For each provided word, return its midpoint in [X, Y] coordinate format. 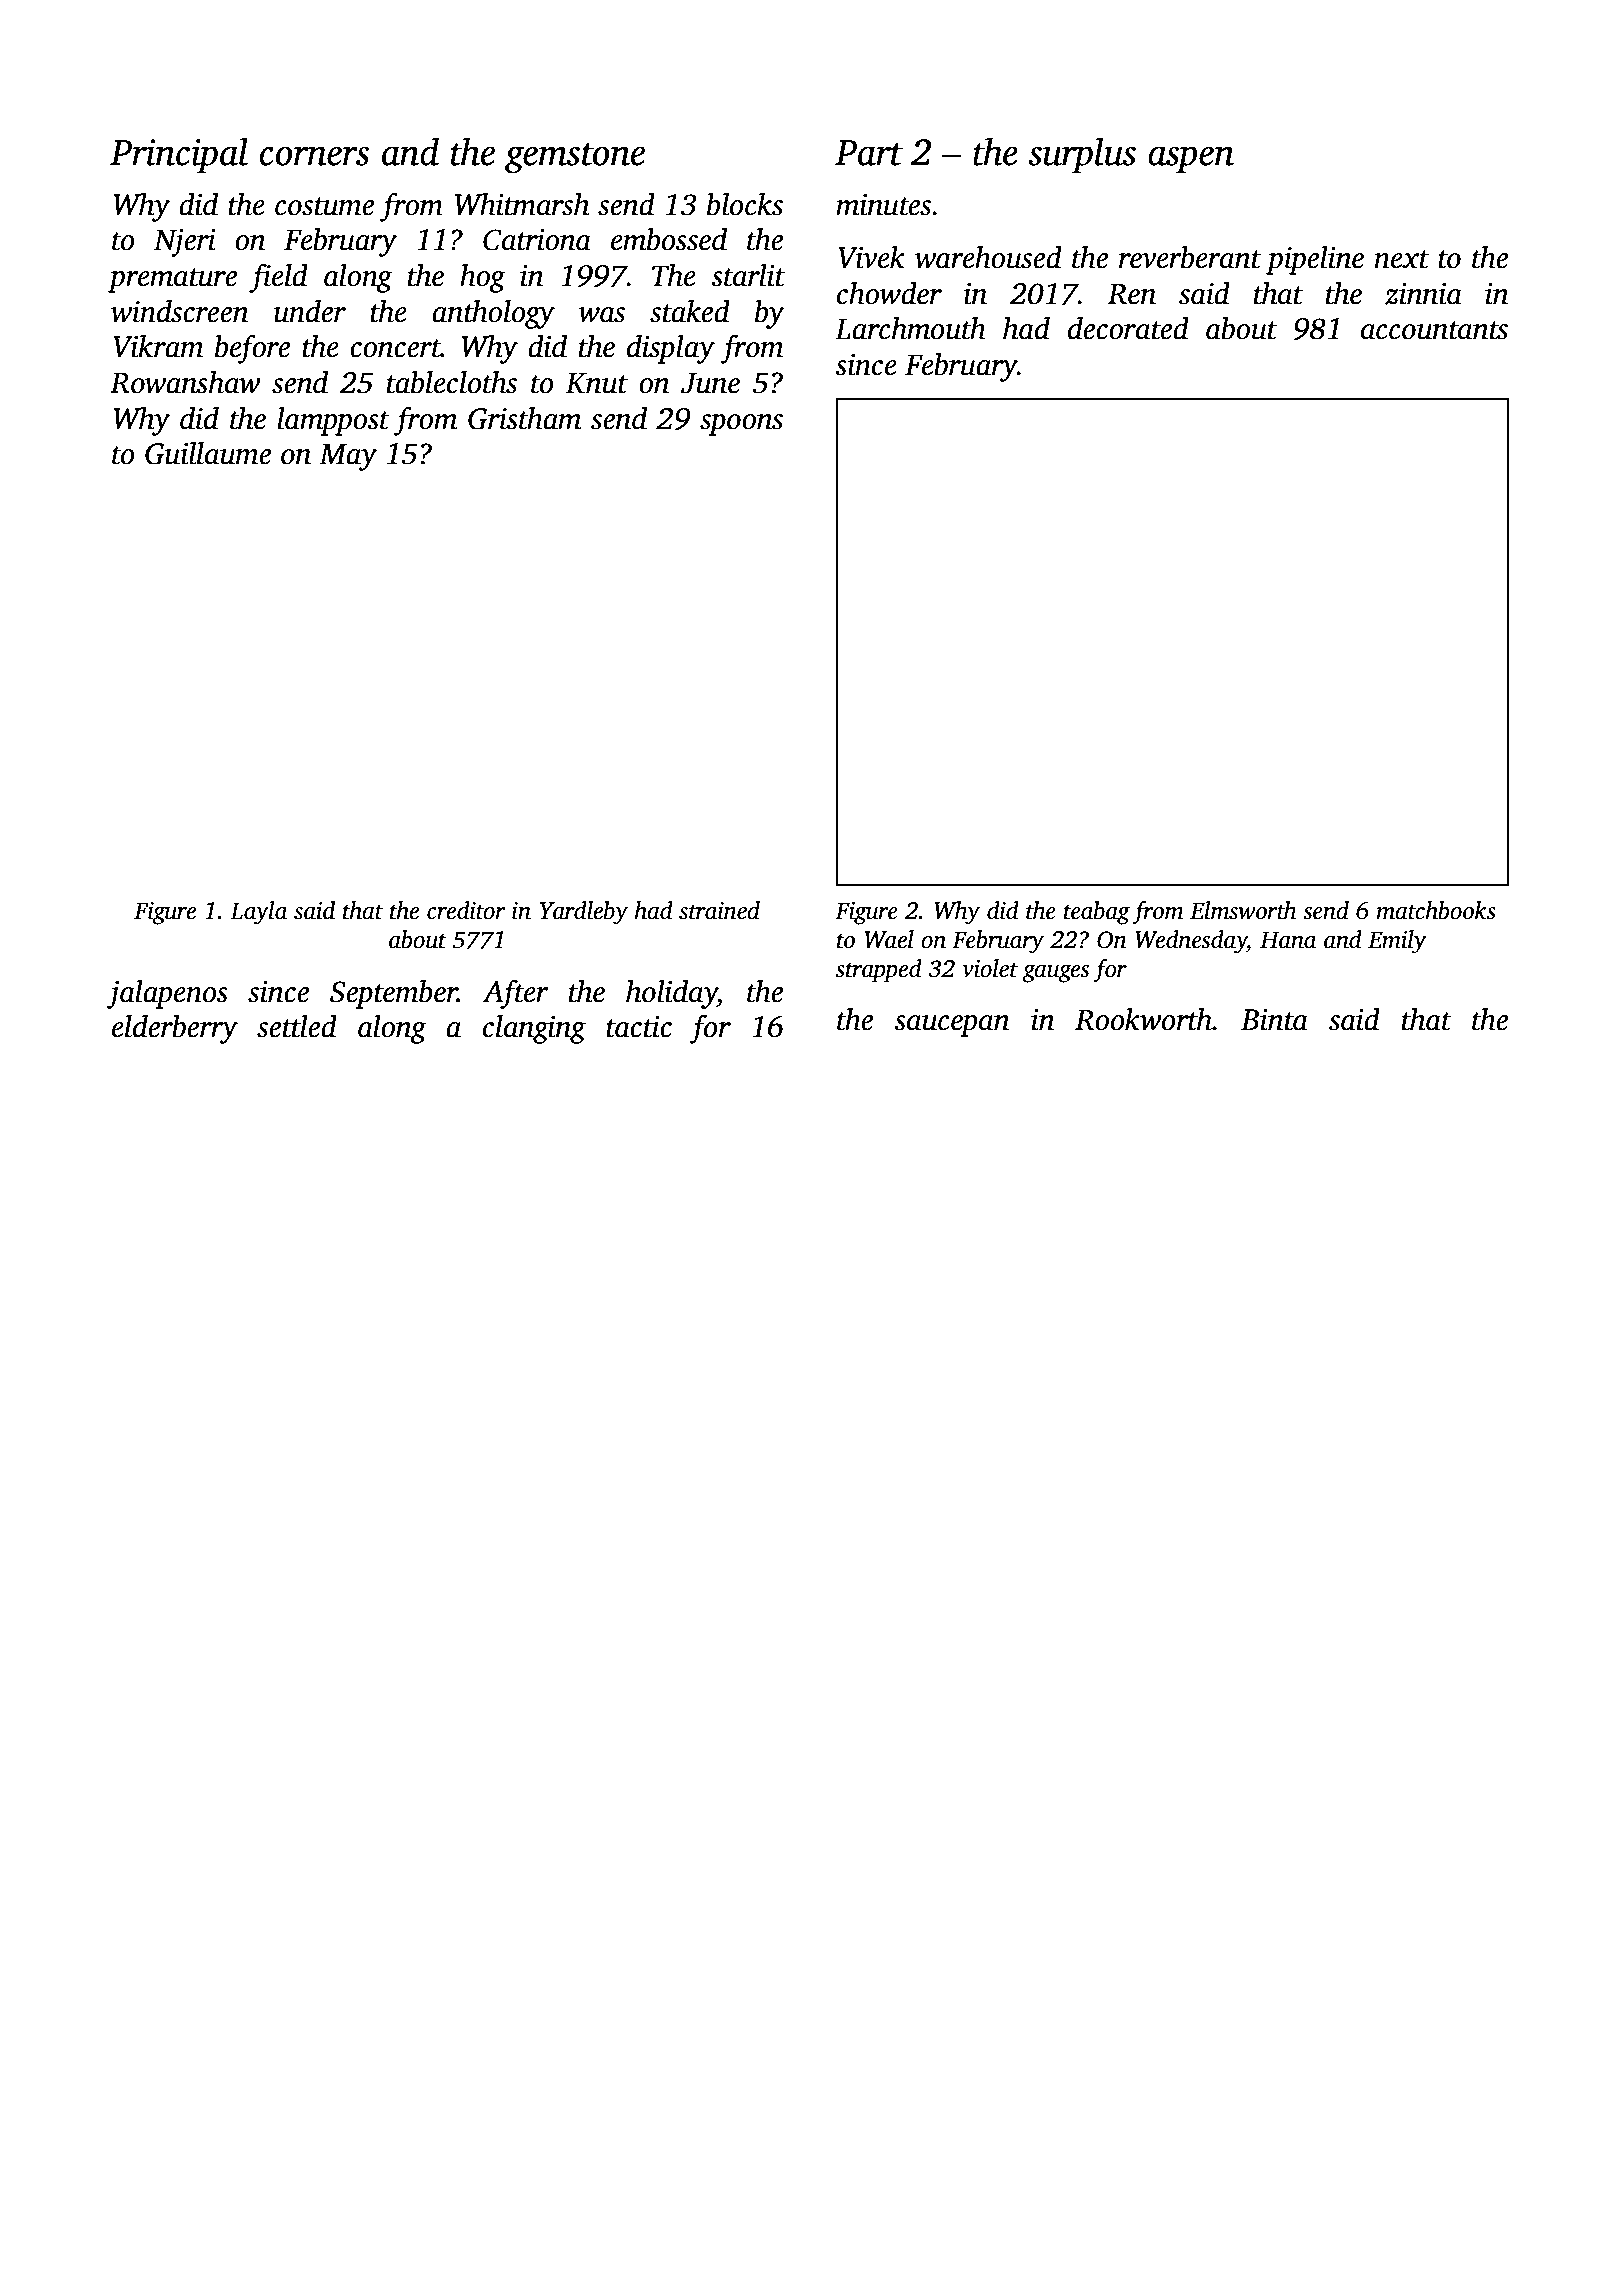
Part [869, 153]
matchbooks [1436, 910]
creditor [466, 910]
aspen [1191, 159]
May [348, 457]
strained [719, 910]
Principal [179, 155]
